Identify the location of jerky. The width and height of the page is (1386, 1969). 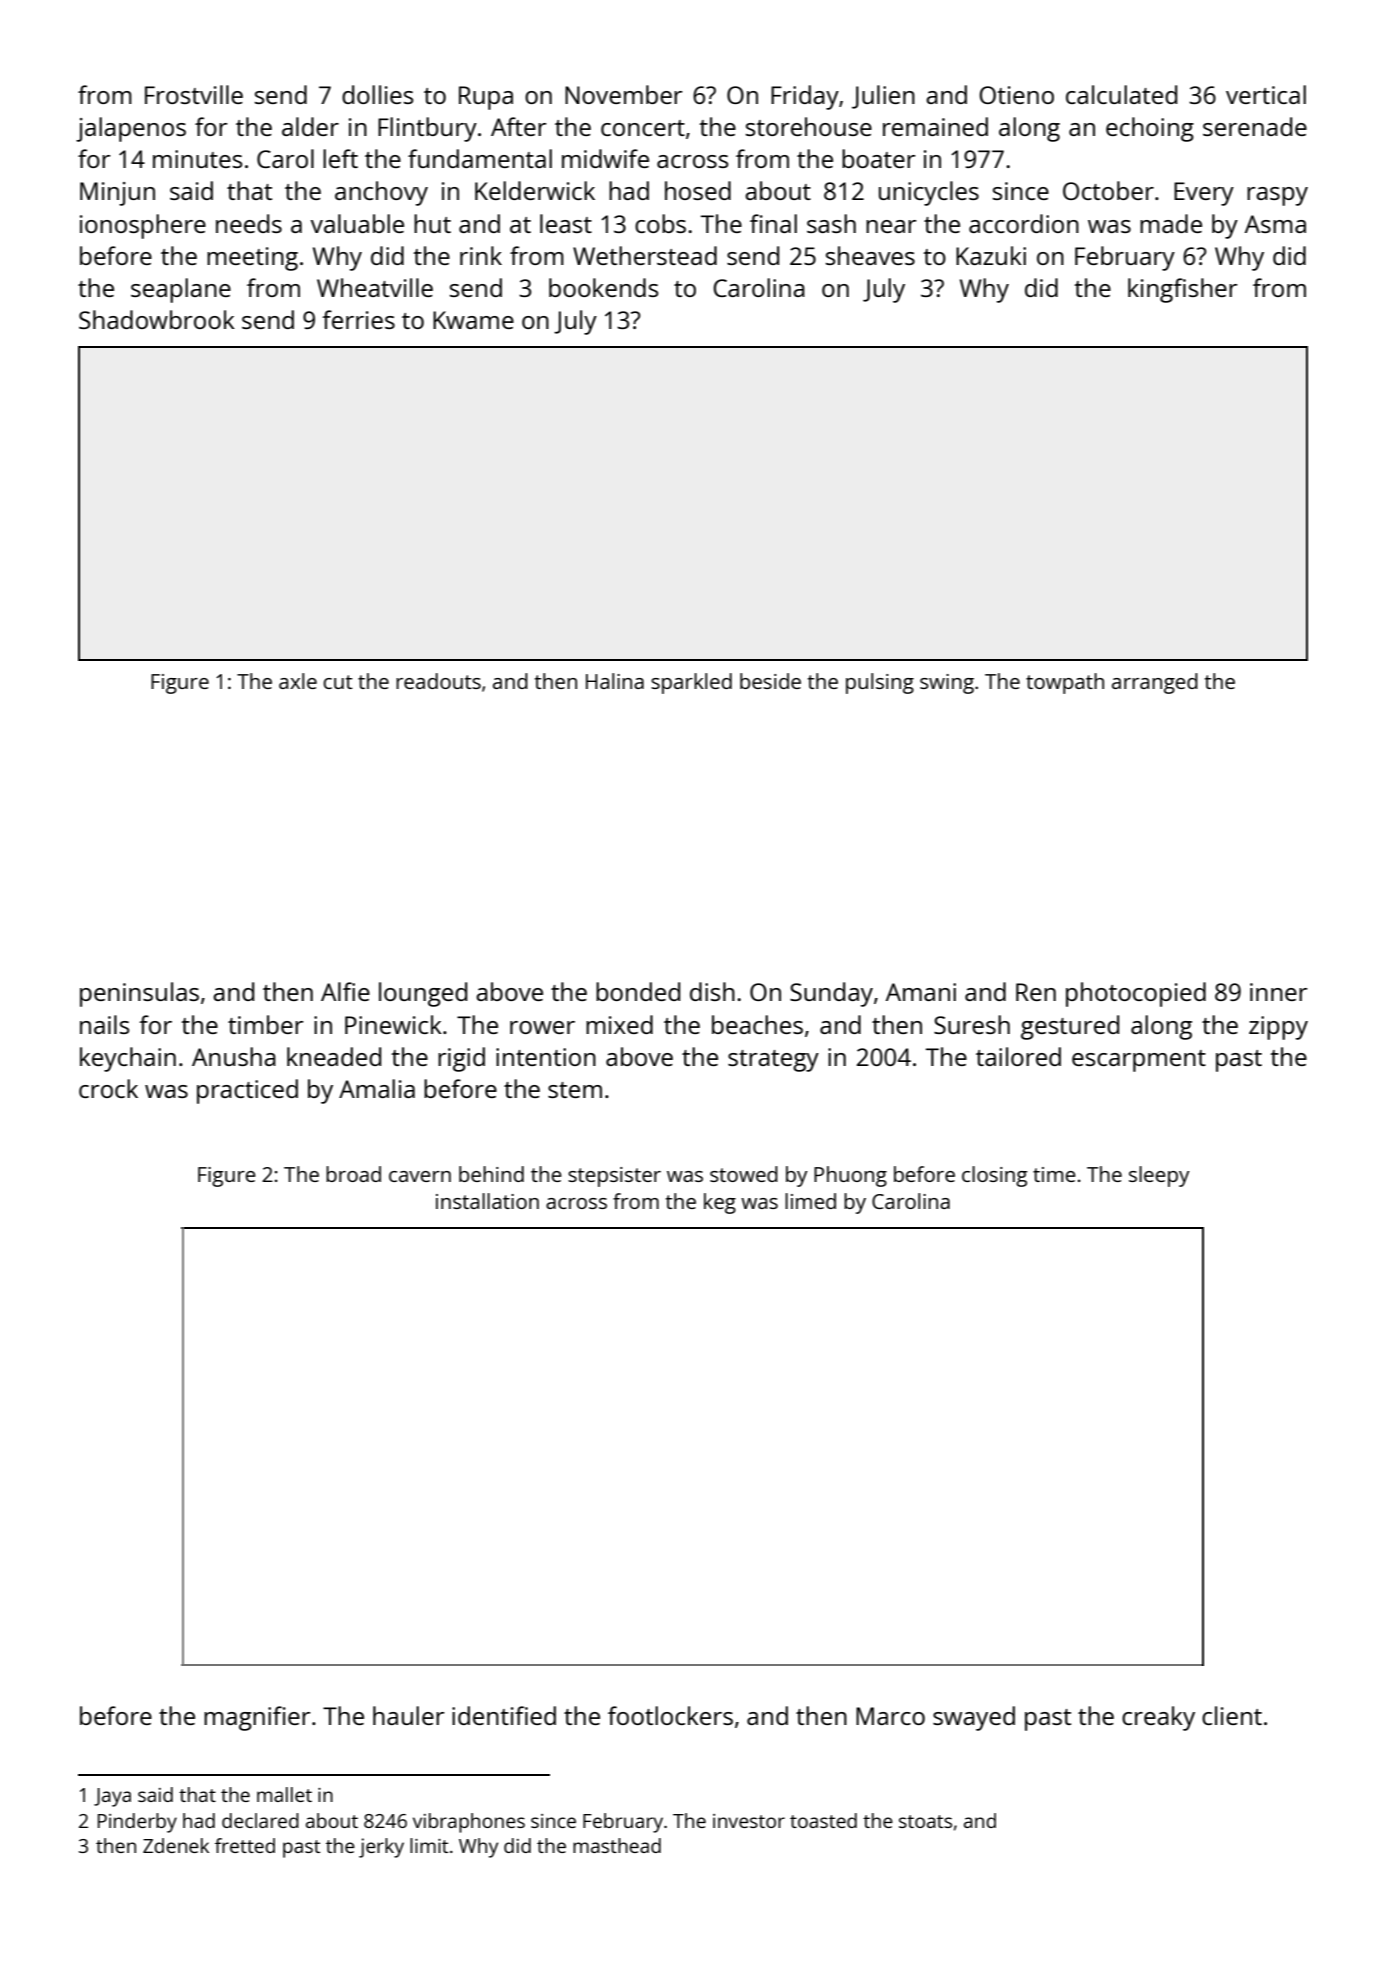
(381, 1848).
